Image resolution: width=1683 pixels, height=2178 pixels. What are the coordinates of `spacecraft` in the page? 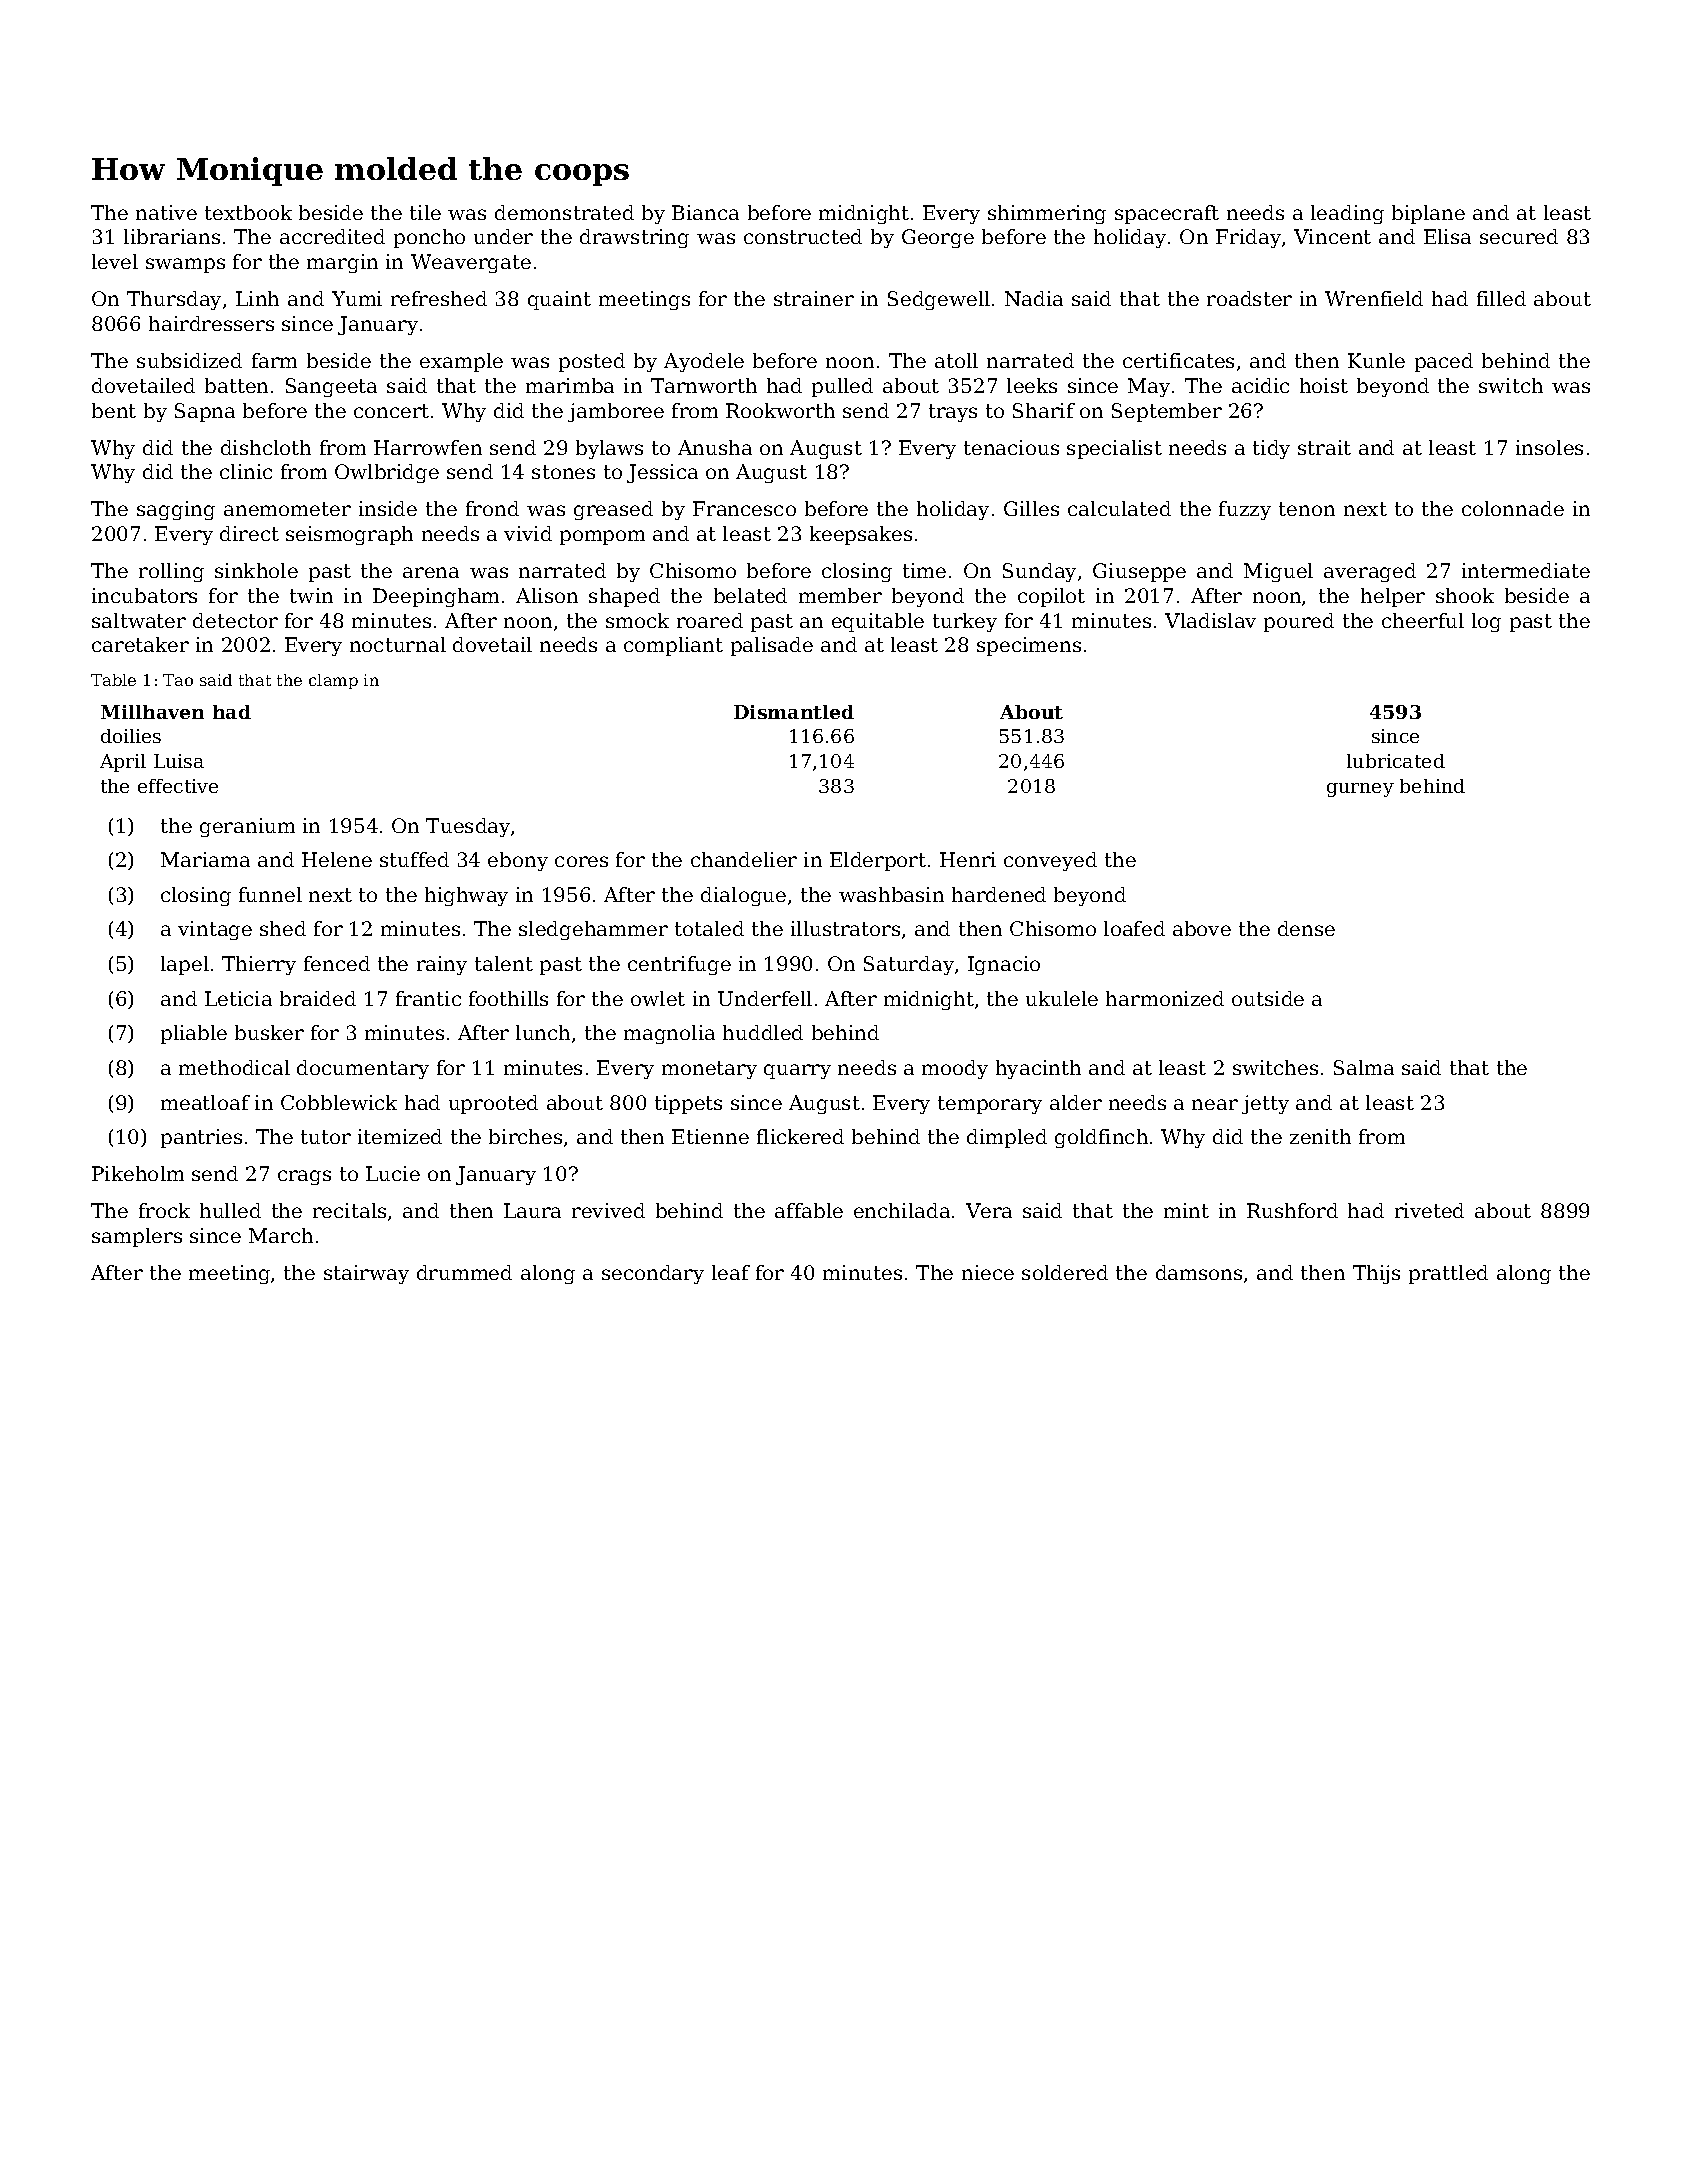 It's located at (1167, 214).
